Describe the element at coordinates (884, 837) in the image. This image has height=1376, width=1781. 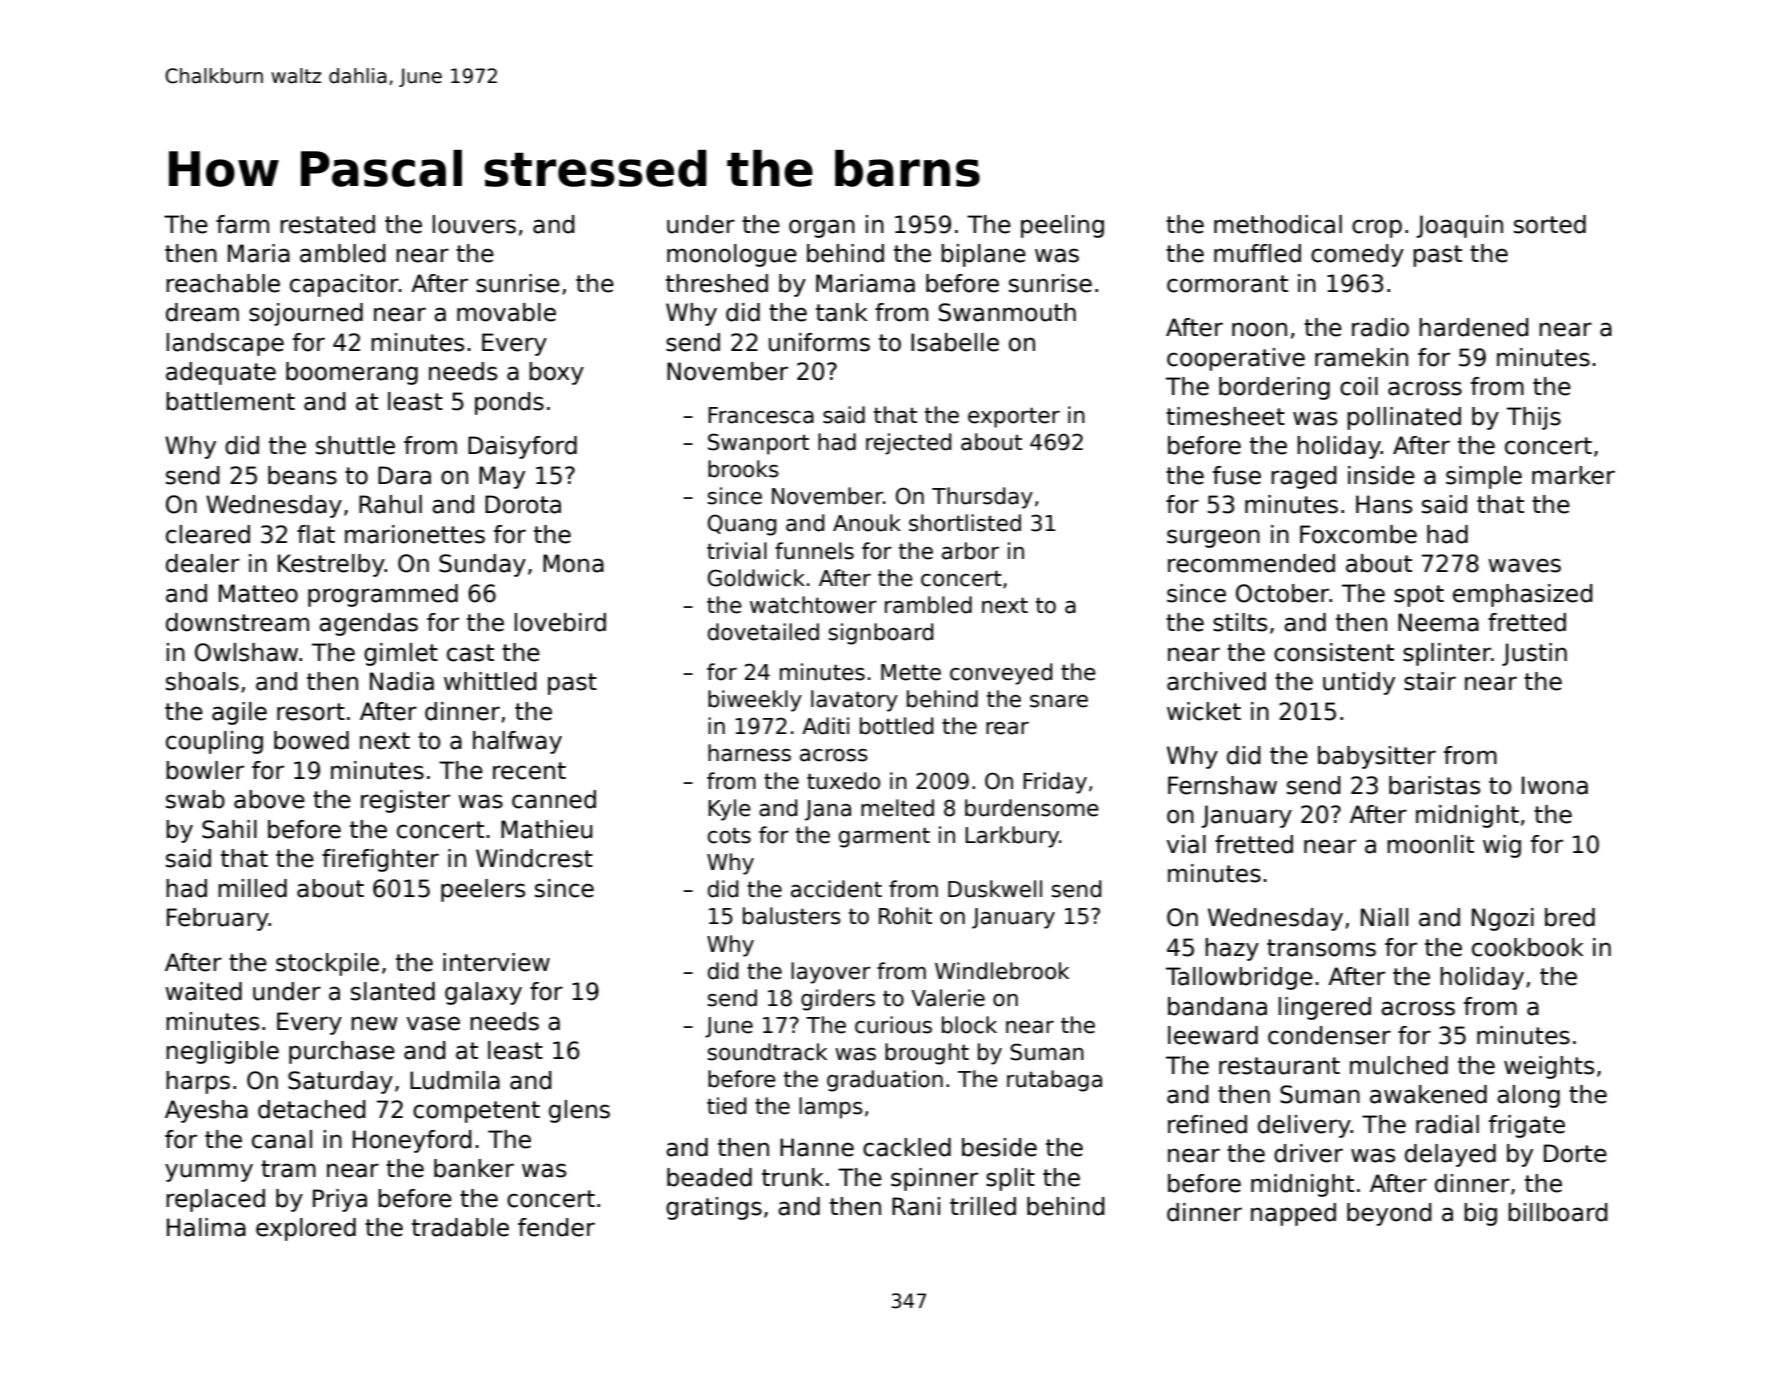
I see `garment` at that location.
